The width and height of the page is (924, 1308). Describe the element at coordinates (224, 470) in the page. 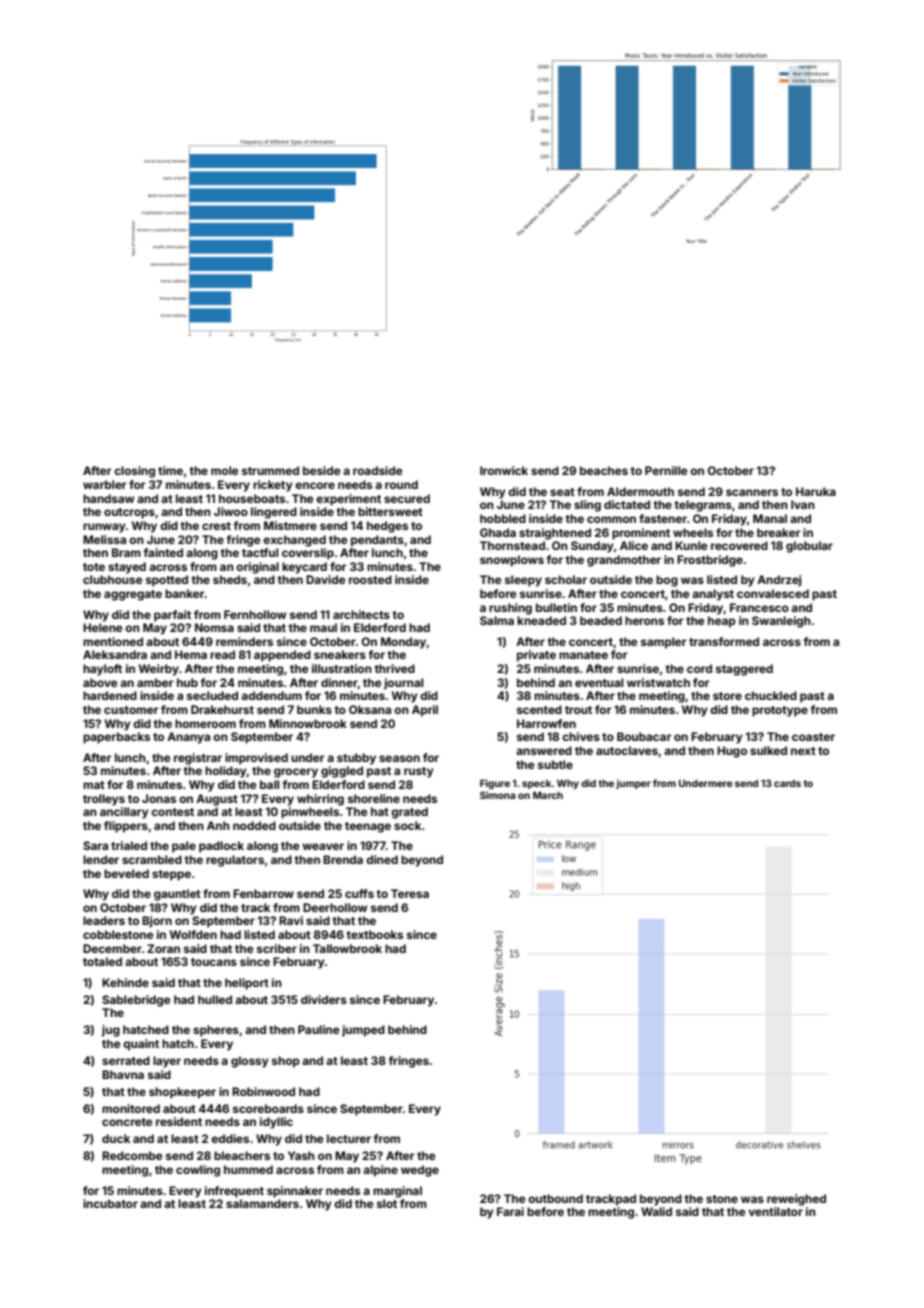

I see `mole` at that location.
